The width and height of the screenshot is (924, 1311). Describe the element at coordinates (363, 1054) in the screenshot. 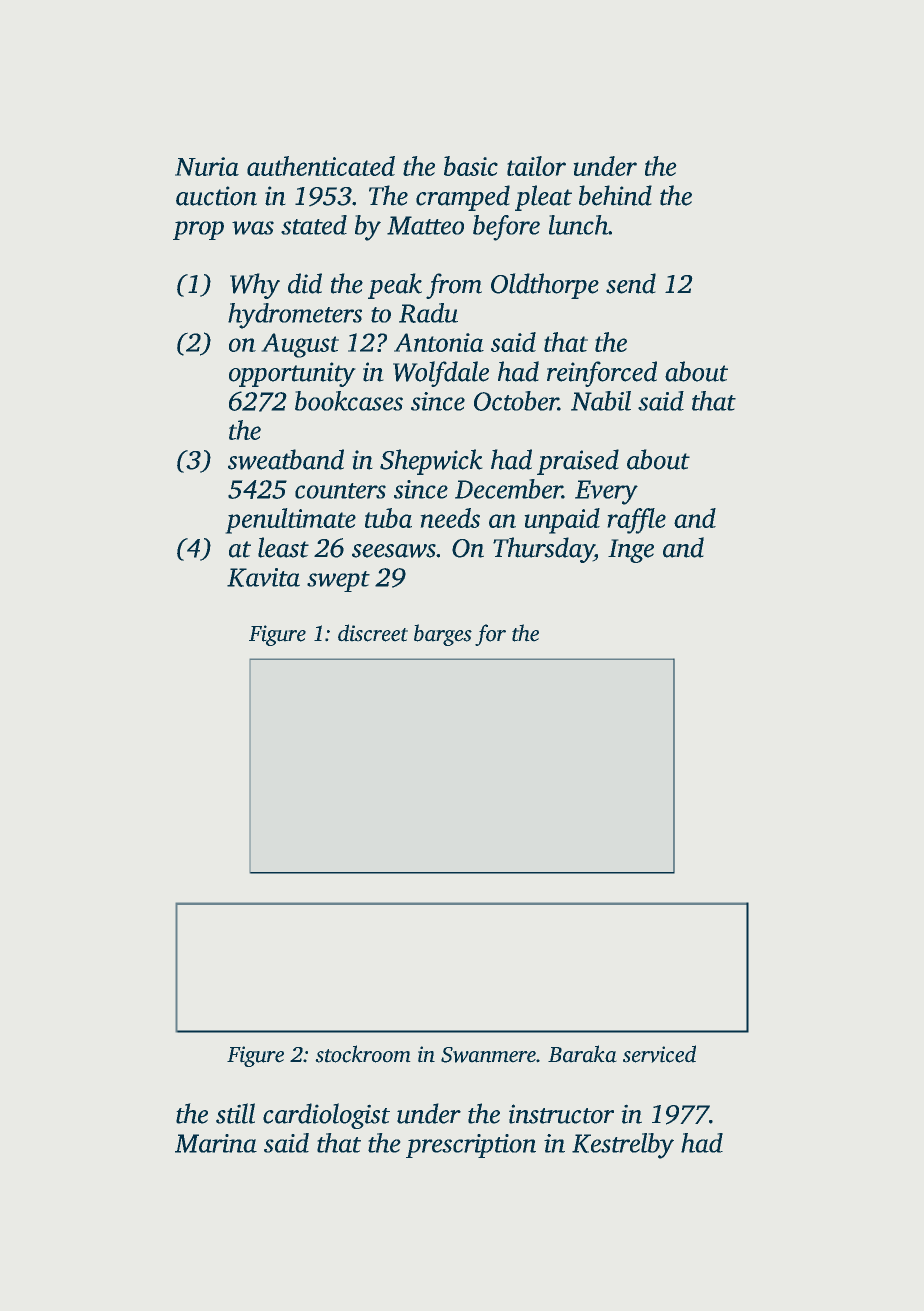

I see `stockroom` at that location.
